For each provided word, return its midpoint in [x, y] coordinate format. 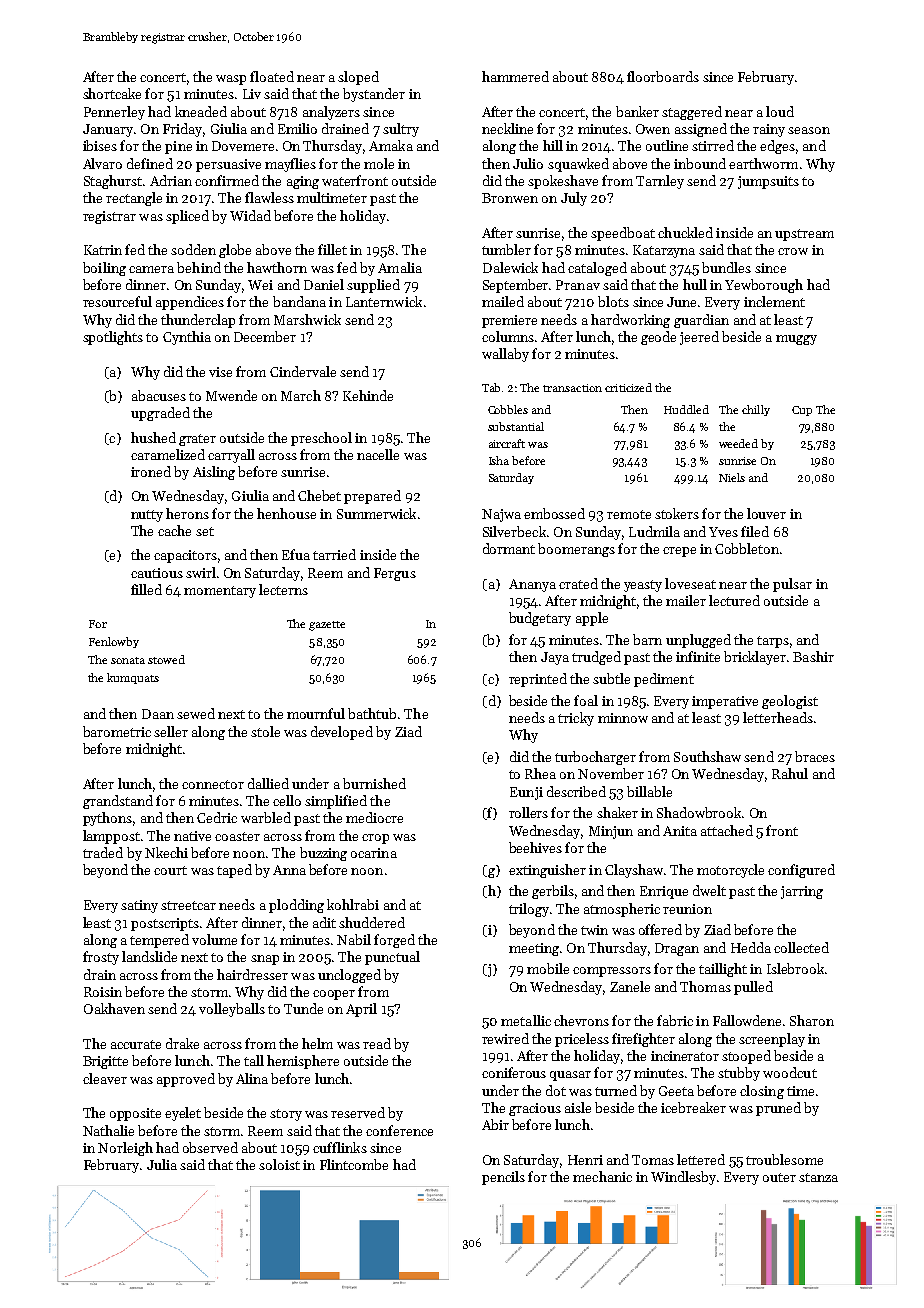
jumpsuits [768, 182]
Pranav [578, 285]
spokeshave [563, 182]
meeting [534, 949]
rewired [505, 1038]
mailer [686, 600]
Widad [250, 215]
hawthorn [277, 267]
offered [660, 929]
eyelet [183, 1114]
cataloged [597, 269]
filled [146, 589]
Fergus [395, 574]
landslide [149, 956]
